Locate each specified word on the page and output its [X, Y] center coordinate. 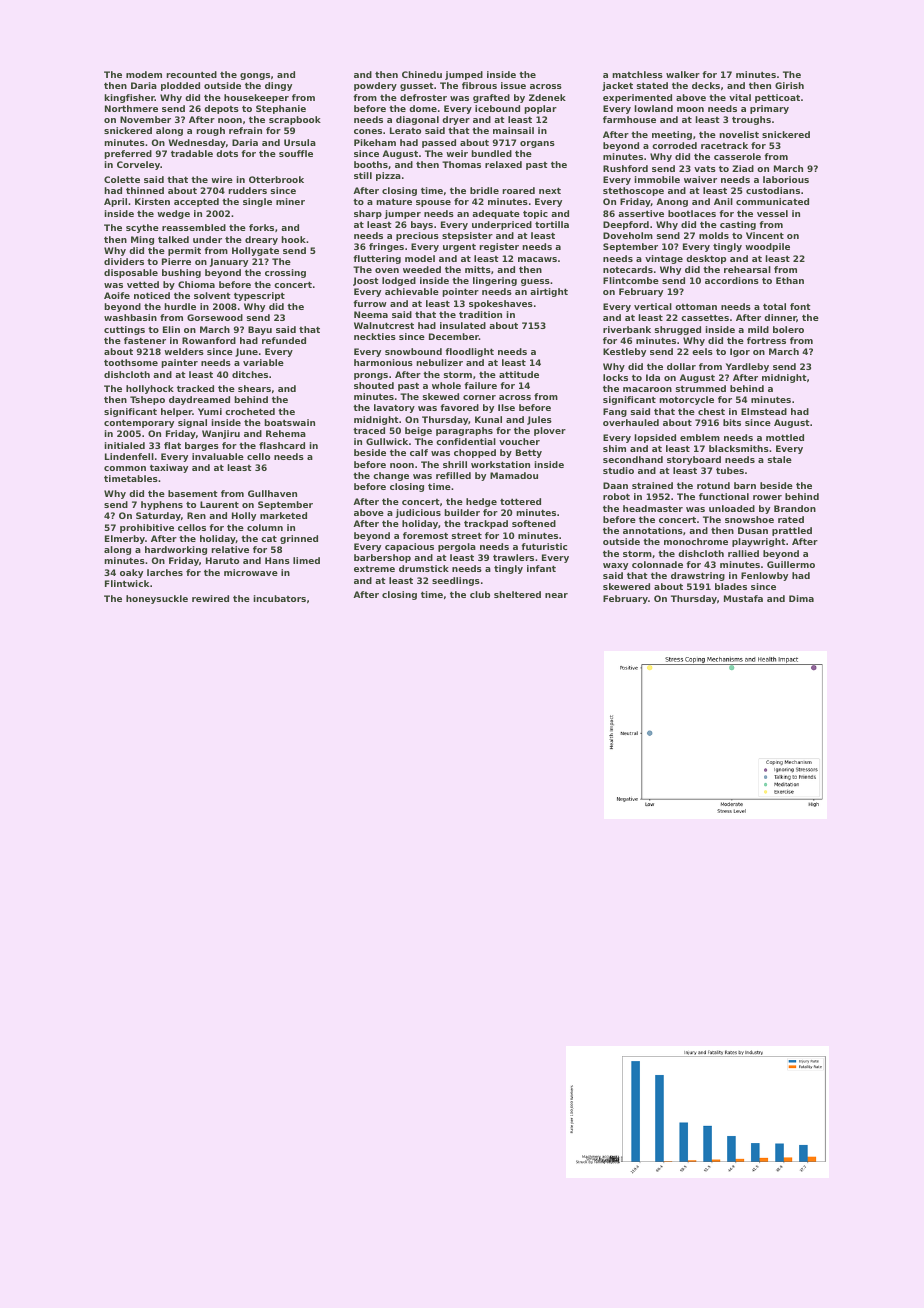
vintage [664, 259]
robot [616, 496]
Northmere [131, 108]
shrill [455, 464]
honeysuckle [157, 599]
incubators [279, 598]
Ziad [743, 168]
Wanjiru [221, 434]
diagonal [417, 120]
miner [290, 201]
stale [780, 459]
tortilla [552, 224]
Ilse [506, 407]
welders [184, 351]
